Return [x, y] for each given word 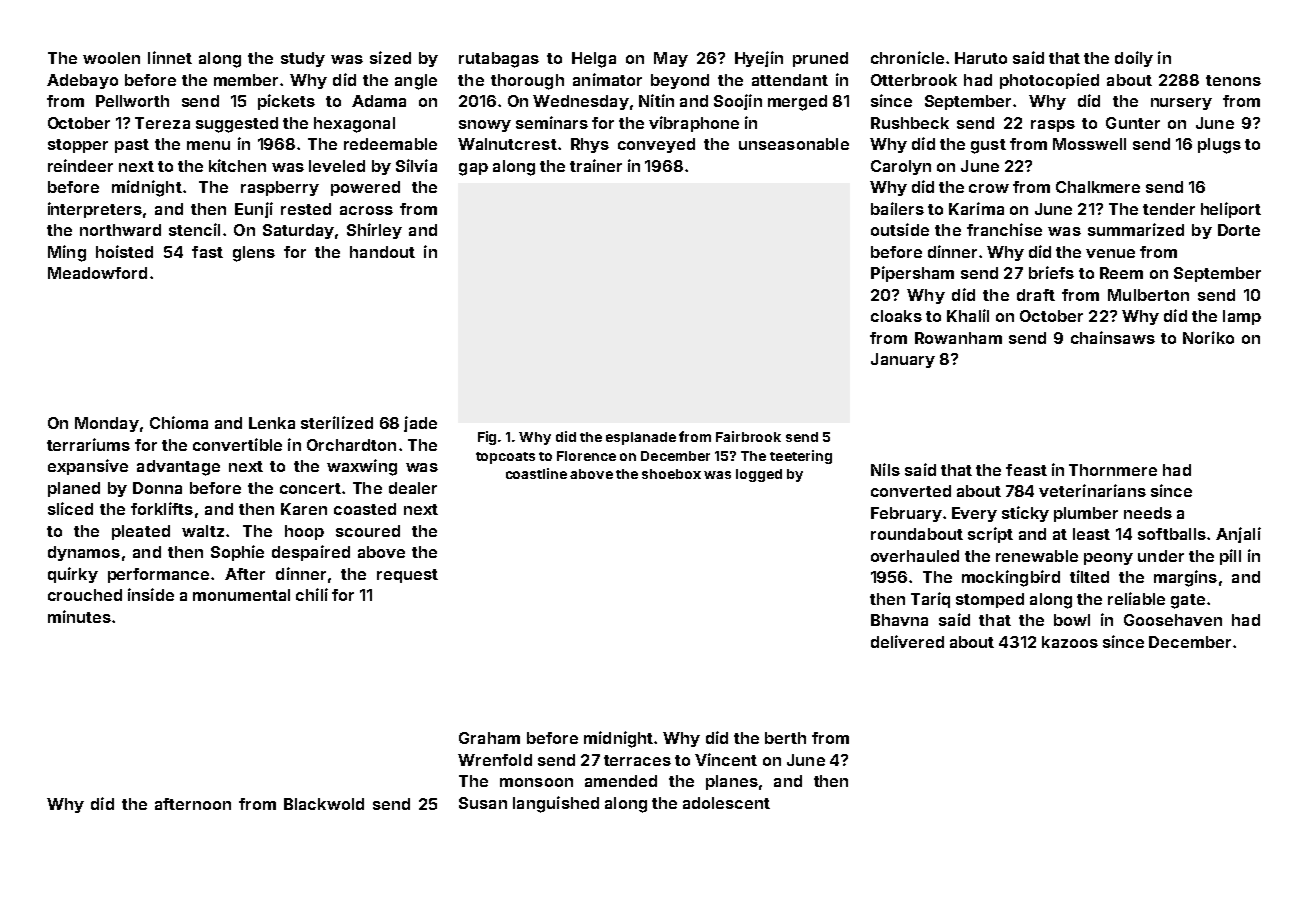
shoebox [671, 474]
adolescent [726, 803]
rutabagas [499, 60]
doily [1134, 59]
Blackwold [324, 804]
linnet [170, 57]
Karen [304, 509]
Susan [483, 803]
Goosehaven [1173, 620]
